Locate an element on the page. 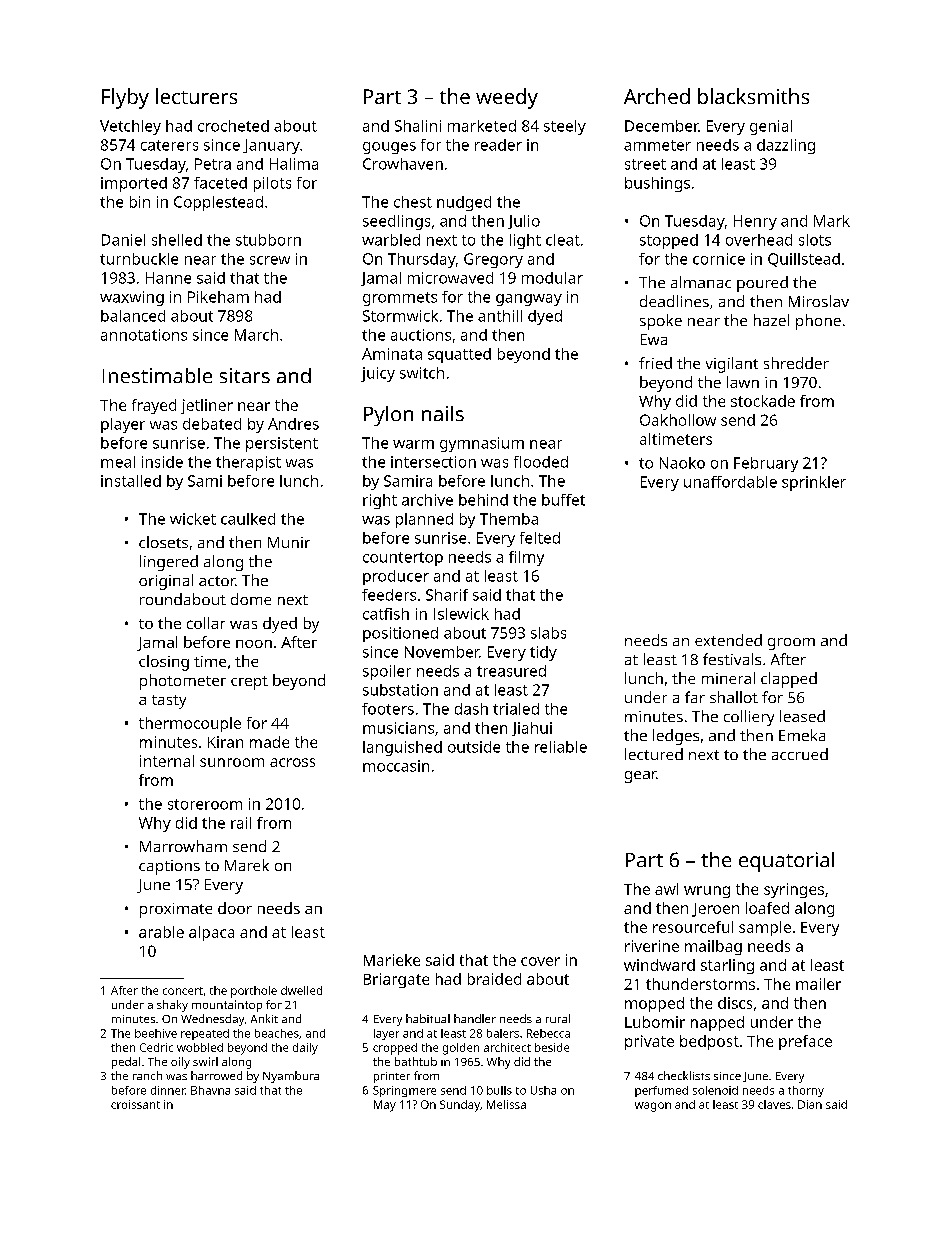 The width and height of the image is (952, 1233). installed is located at coordinates (131, 481).
